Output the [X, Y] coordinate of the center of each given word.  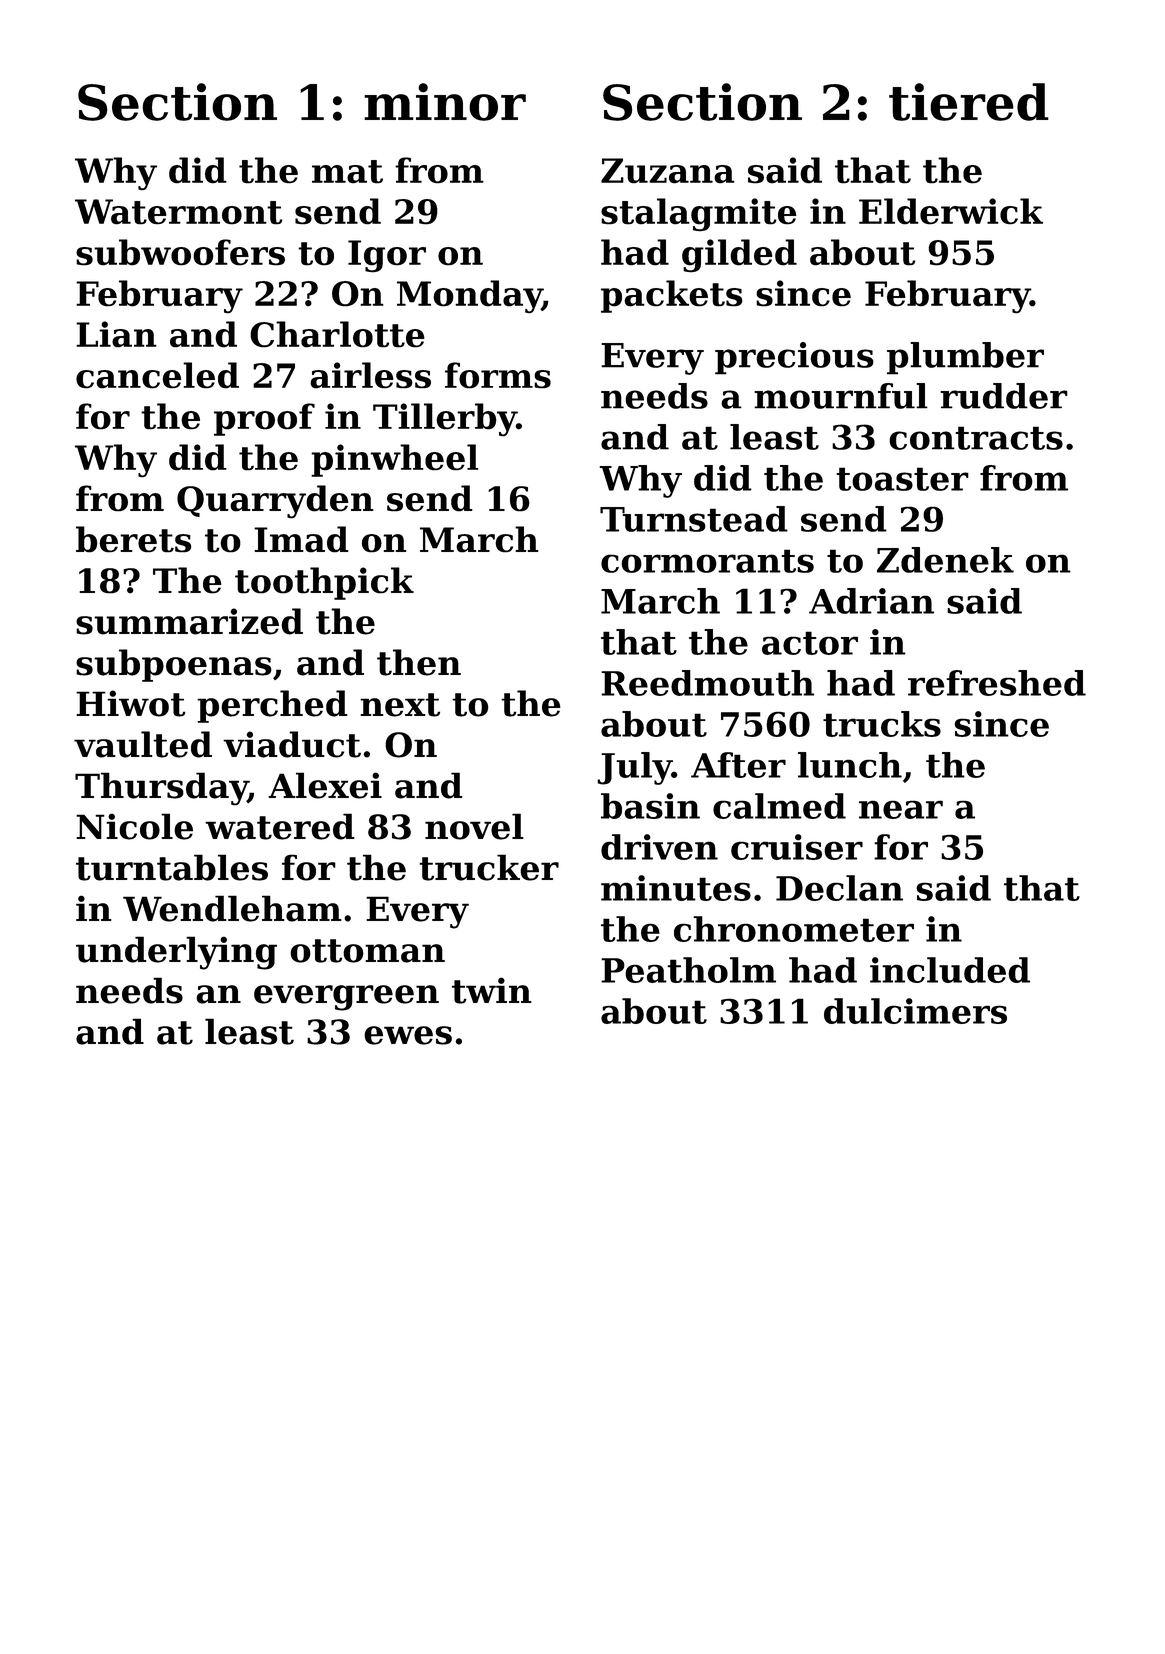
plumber [965, 358]
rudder [1004, 396]
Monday [469, 296]
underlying [176, 953]
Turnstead [694, 519]
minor [445, 102]
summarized [189, 621]
